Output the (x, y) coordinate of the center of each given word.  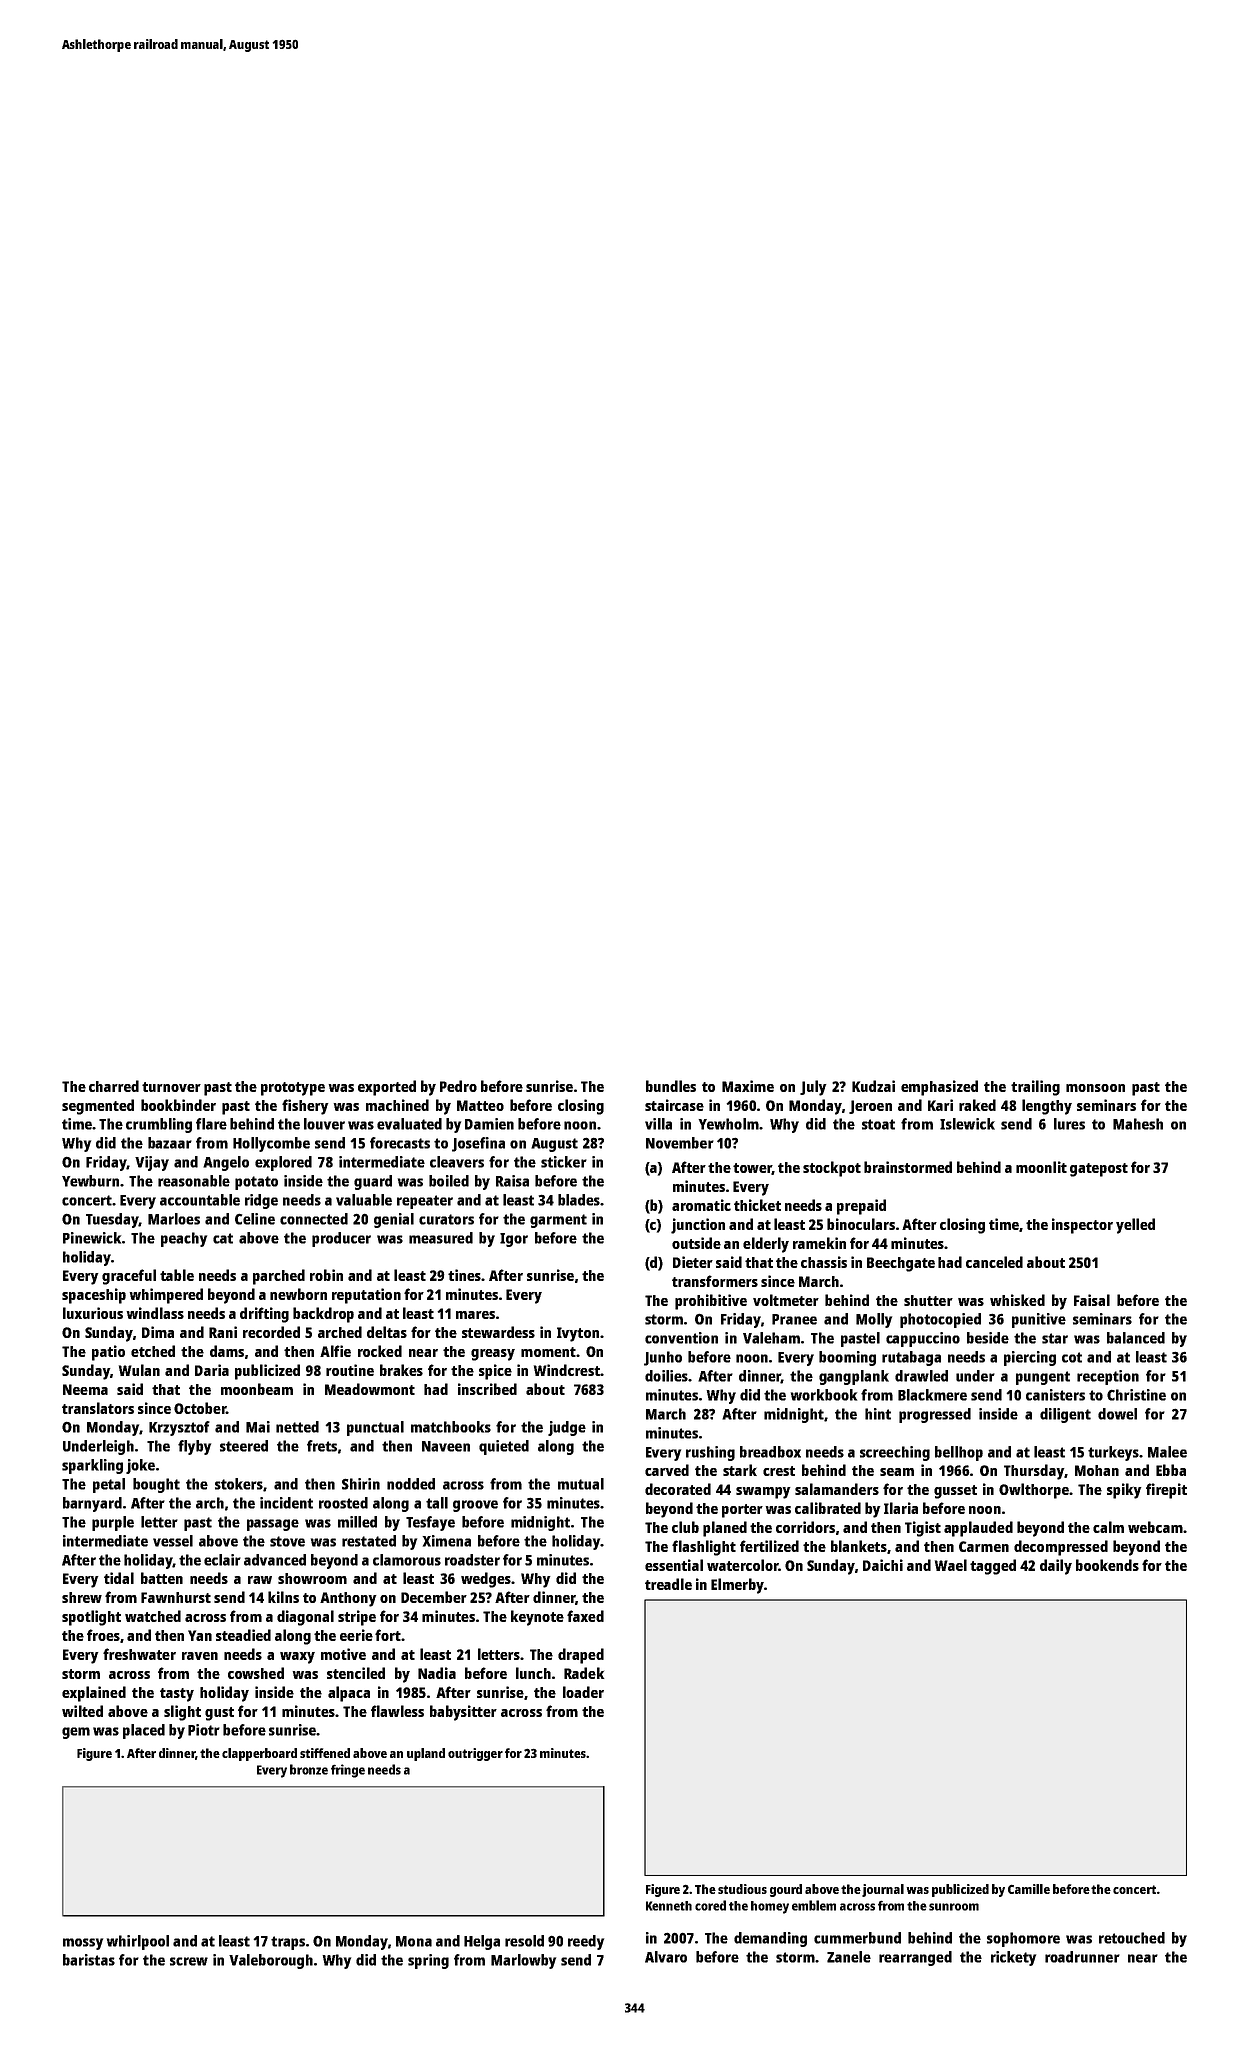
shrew (82, 1597)
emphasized (939, 1088)
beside (988, 1338)
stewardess (498, 1332)
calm (1108, 1527)
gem (76, 1733)
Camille (1029, 1889)
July (813, 1088)
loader (583, 1692)
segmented (98, 1107)
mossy (83, 1944)
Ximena (447, 1541)
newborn (298, 1294)
